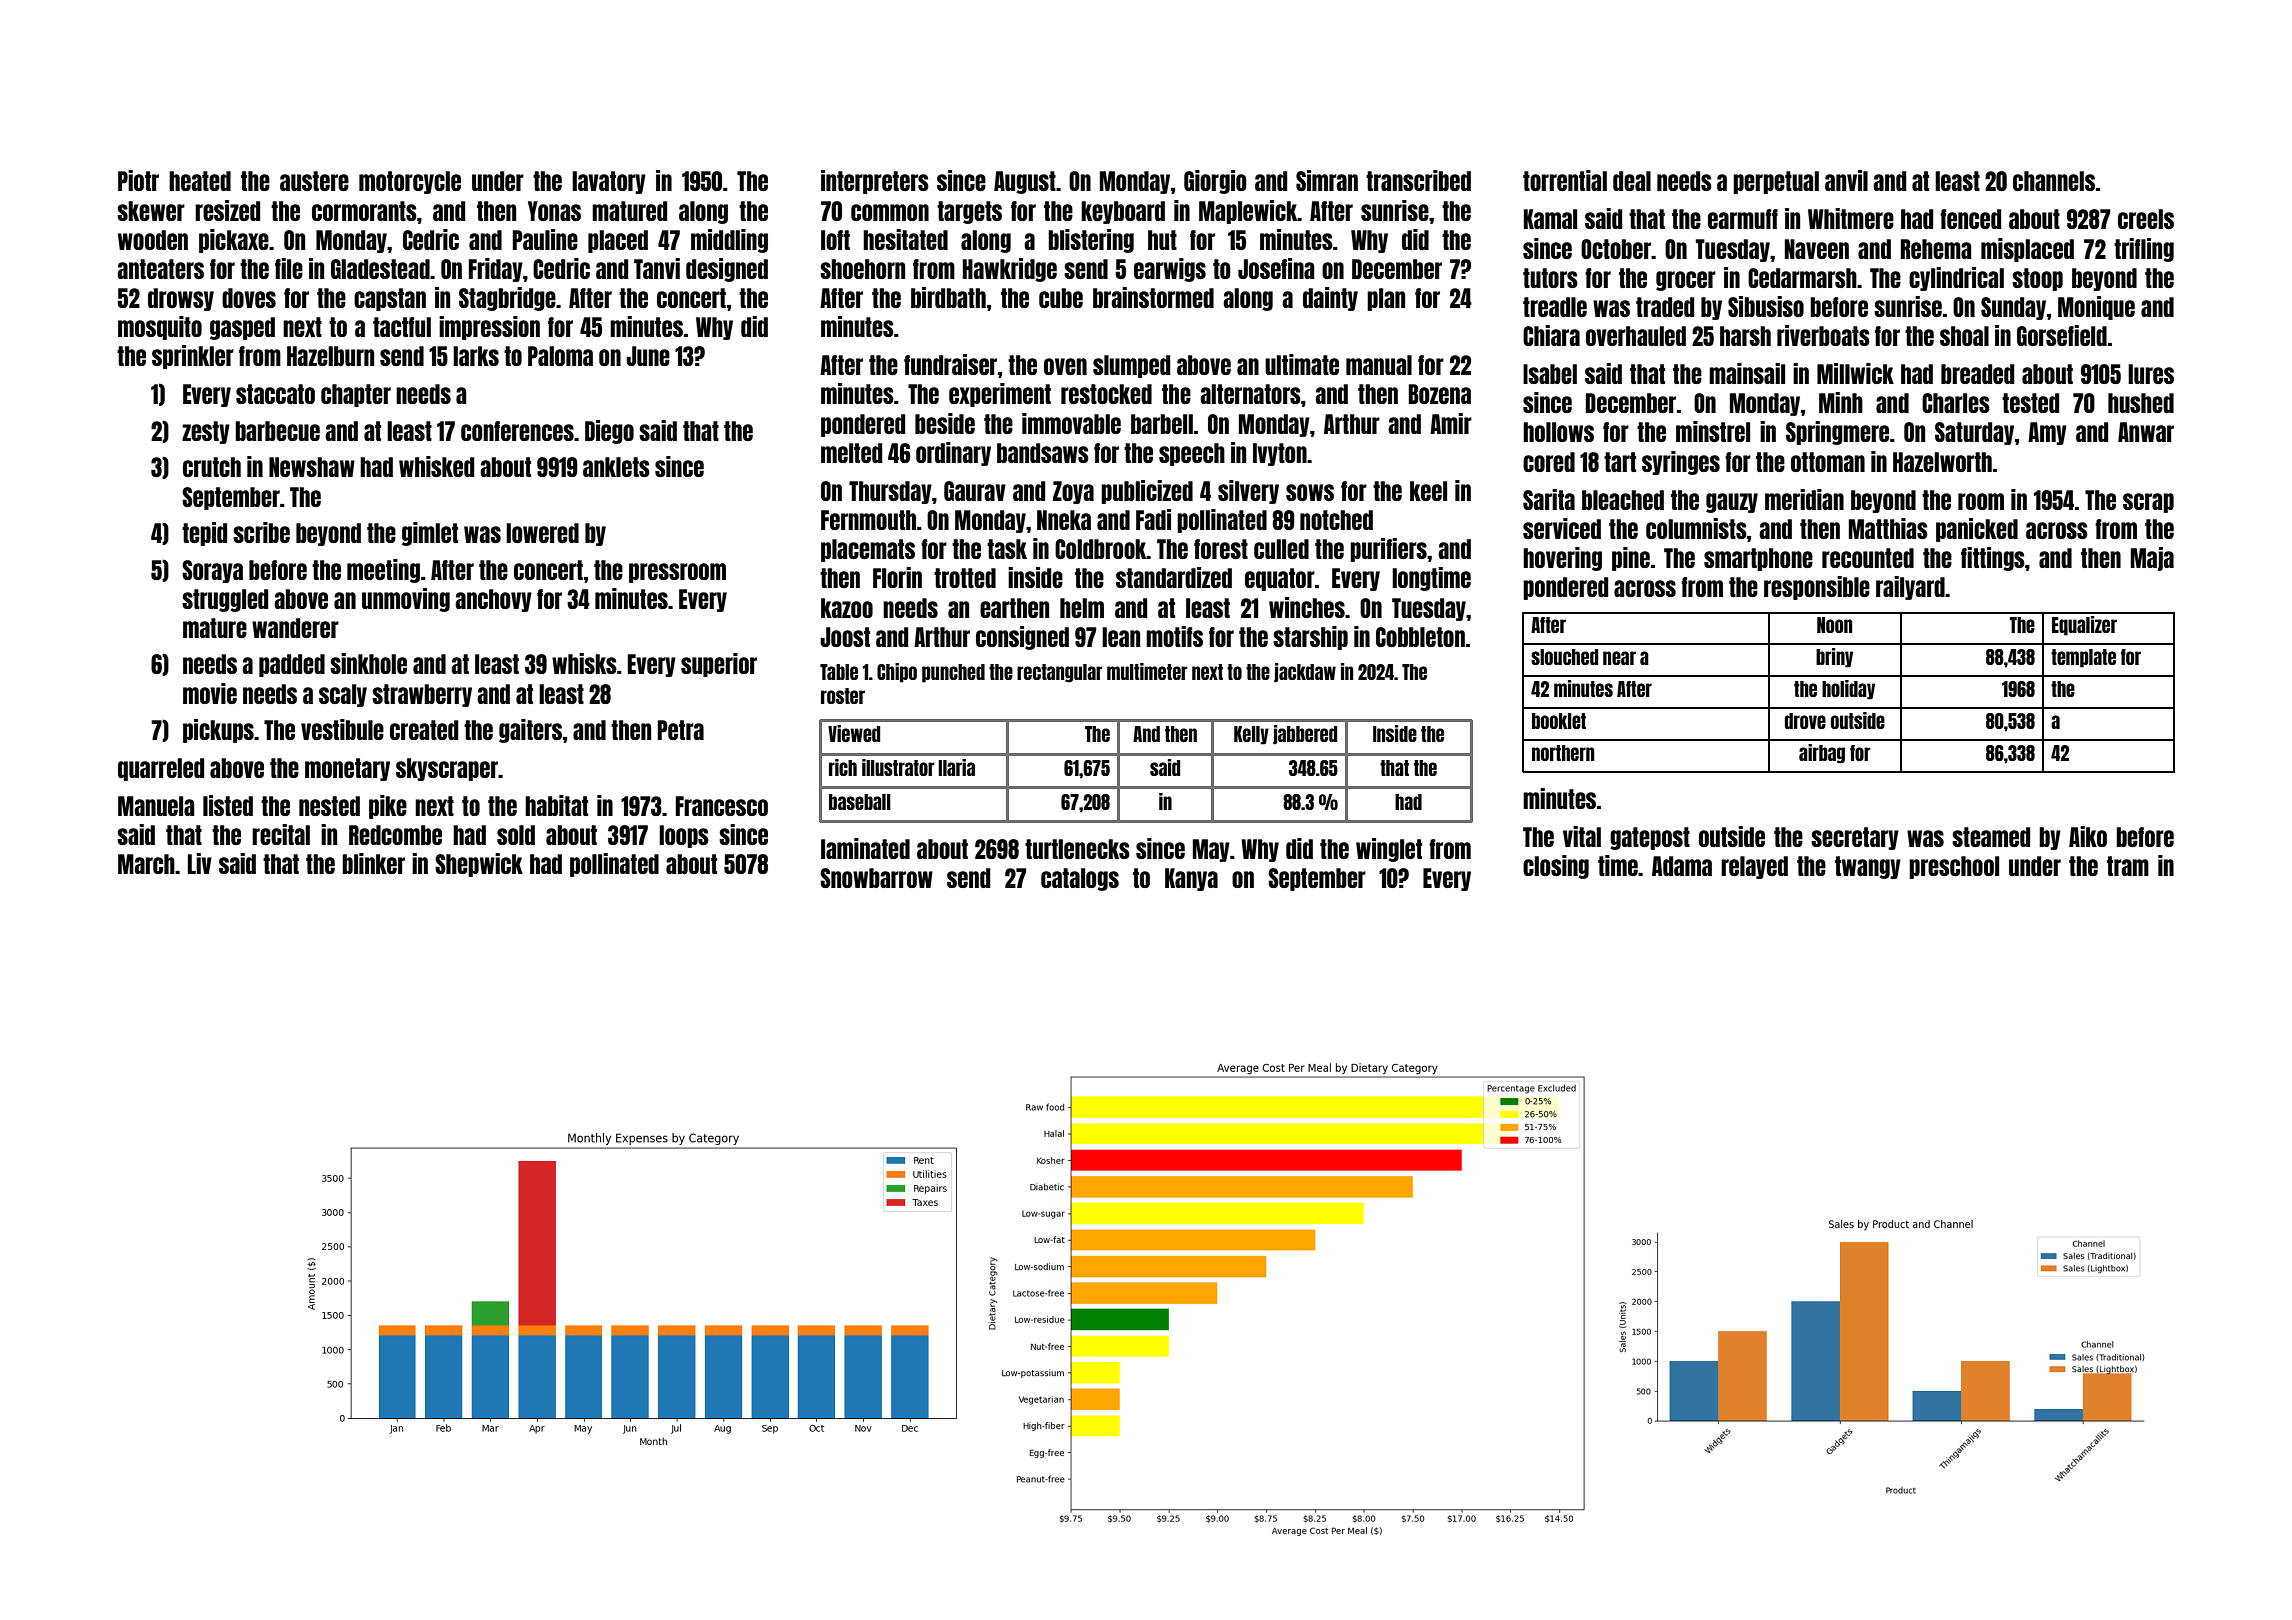 The image size is (2292, 1620). I want to click on Viewed, so click(854, 733).
